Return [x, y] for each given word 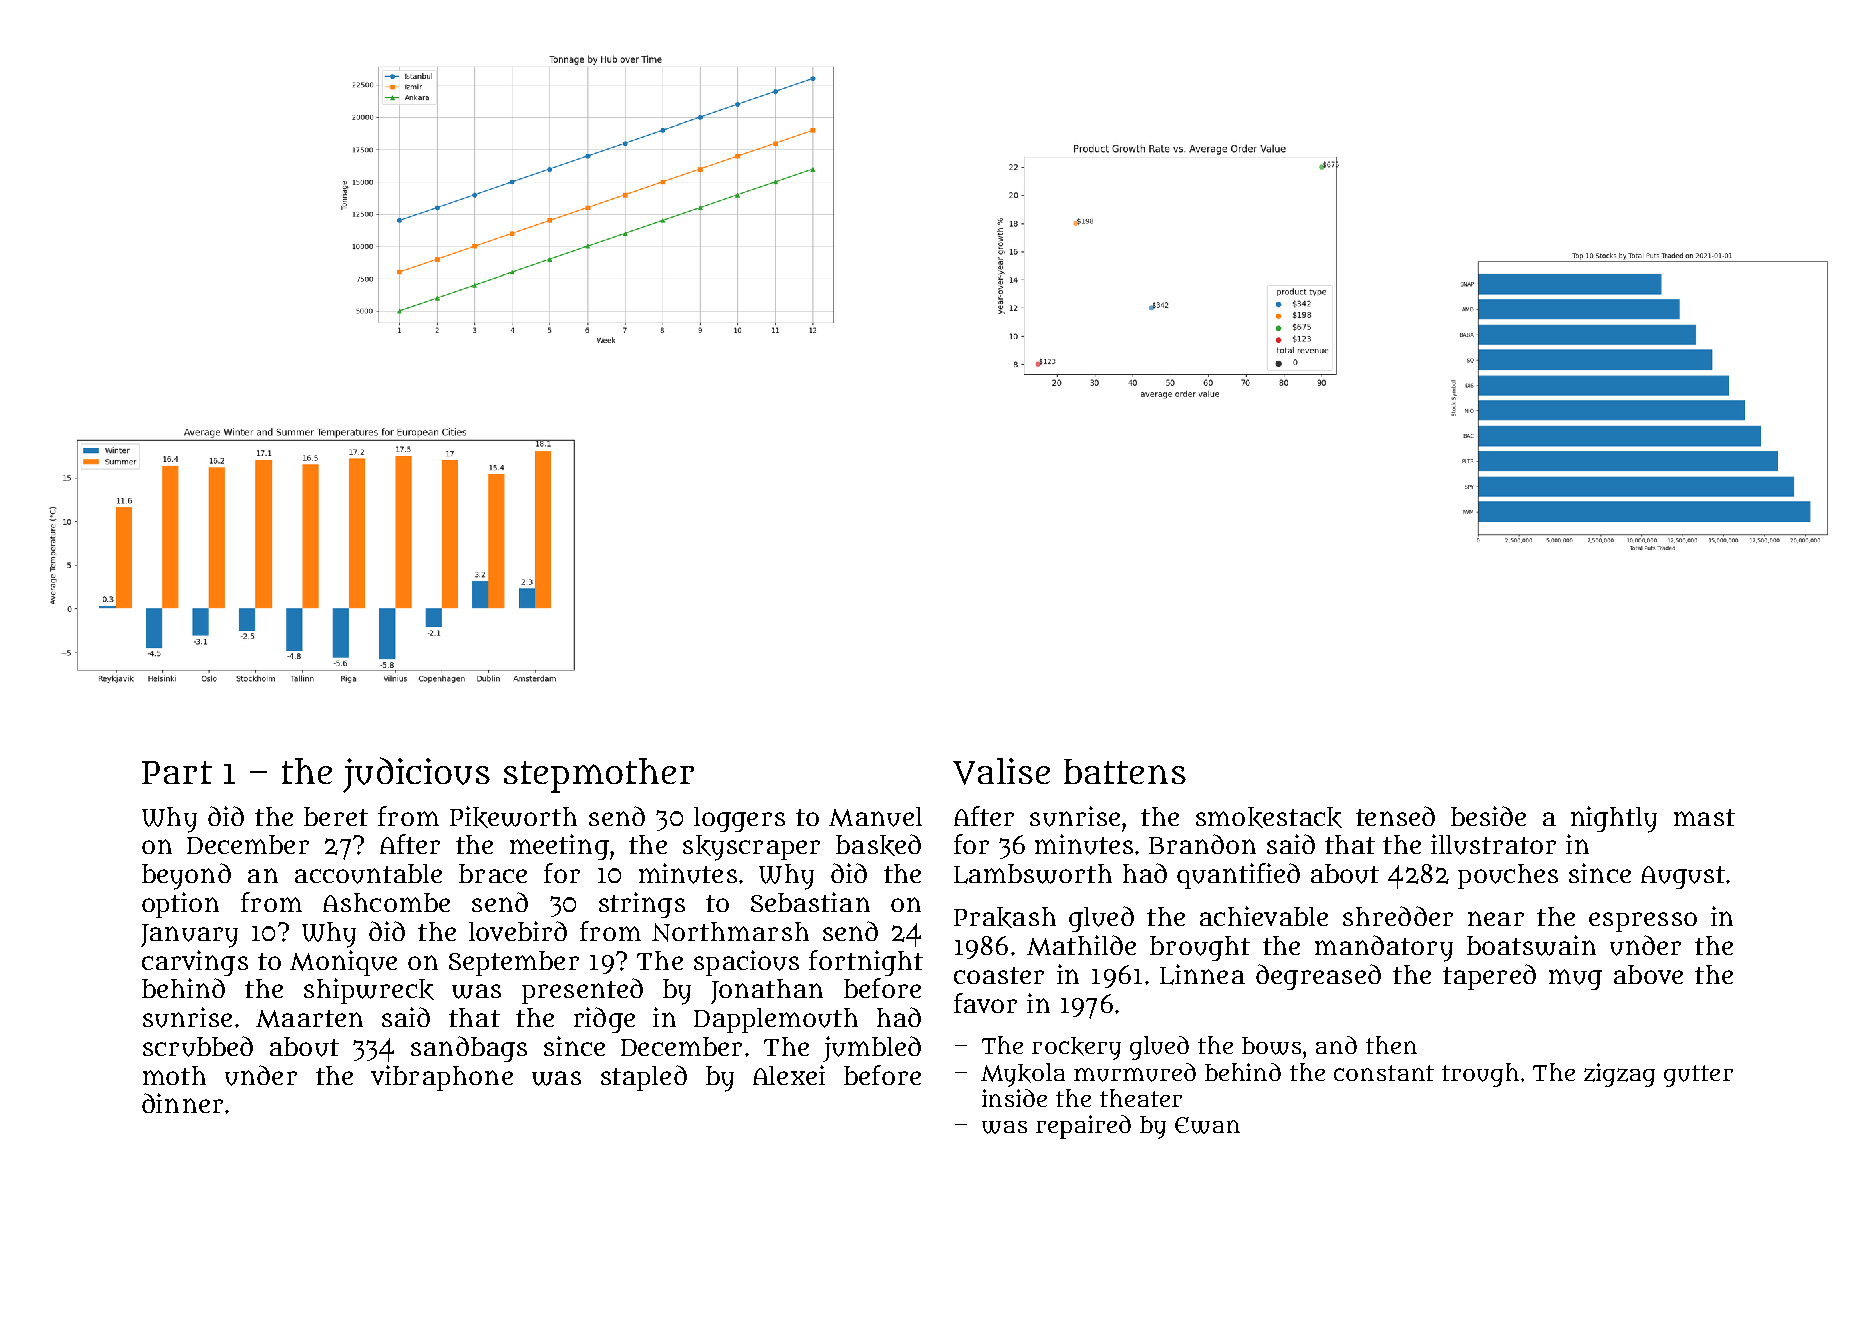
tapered [1489, 977]
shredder [1398, 916]
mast [1704, 817]
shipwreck [369, 991]
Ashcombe [386, 902]
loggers [739, 819]
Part [177, 772]
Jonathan [767, 991]
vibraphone [442, 1078]
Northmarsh [730, 932]
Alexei [789, 1075]
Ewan [1207, 1125]
